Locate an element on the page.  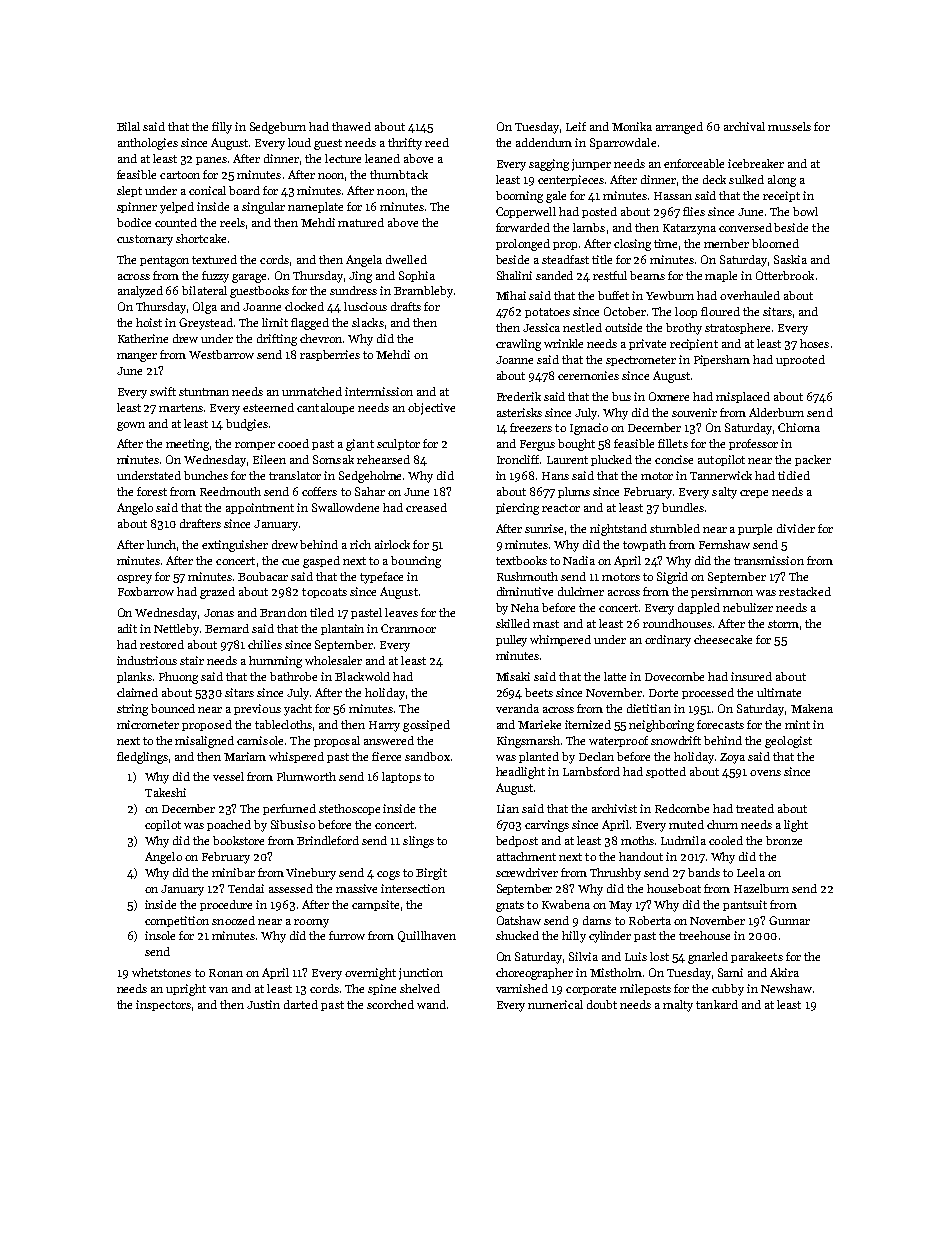
airlock is located at coordinates (392, 544).
